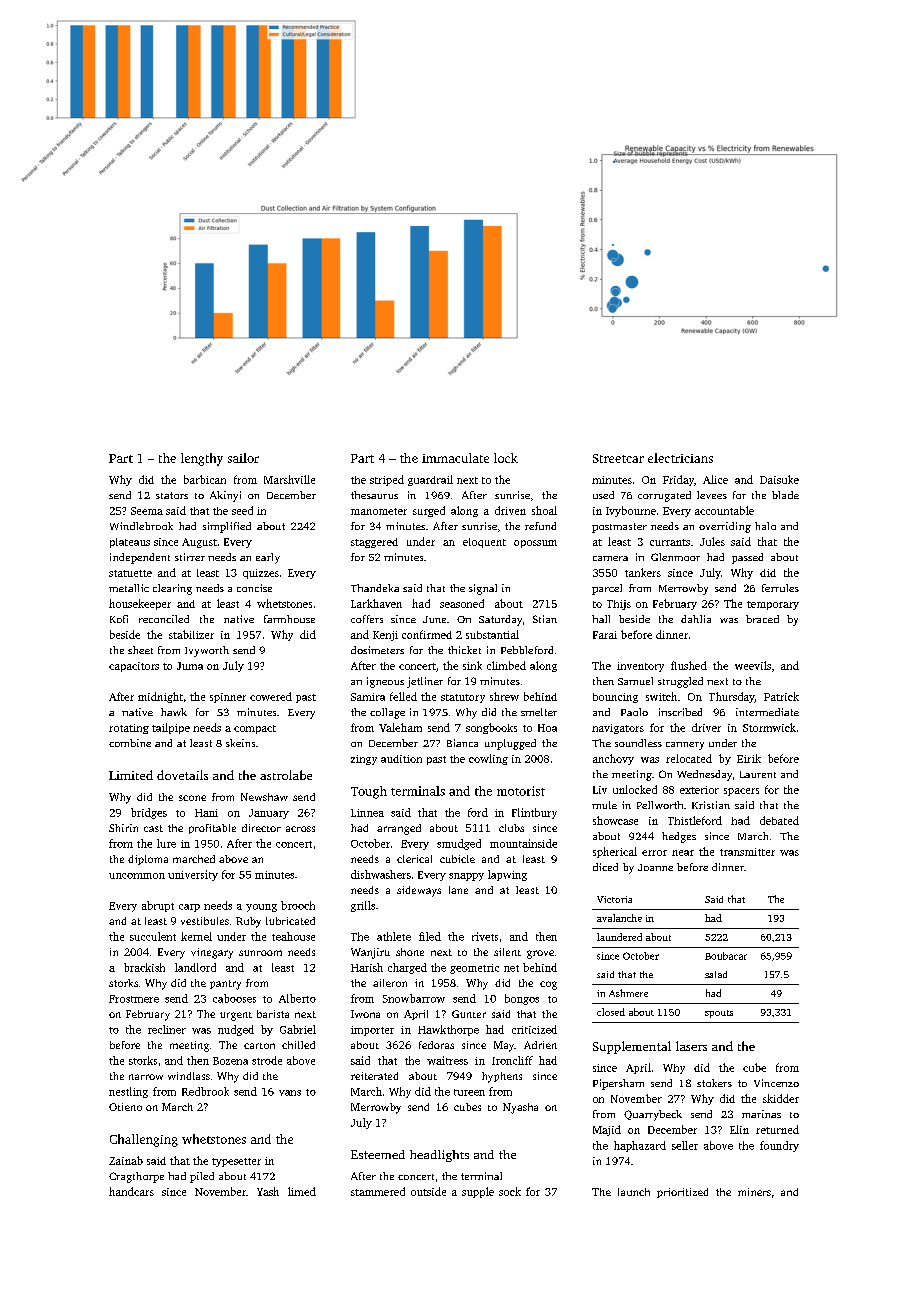 The image size is (908, 1316). What do you see at coordinates (302, 1191) in the document?
I see `limed` at bounding box center [302, 1191].
